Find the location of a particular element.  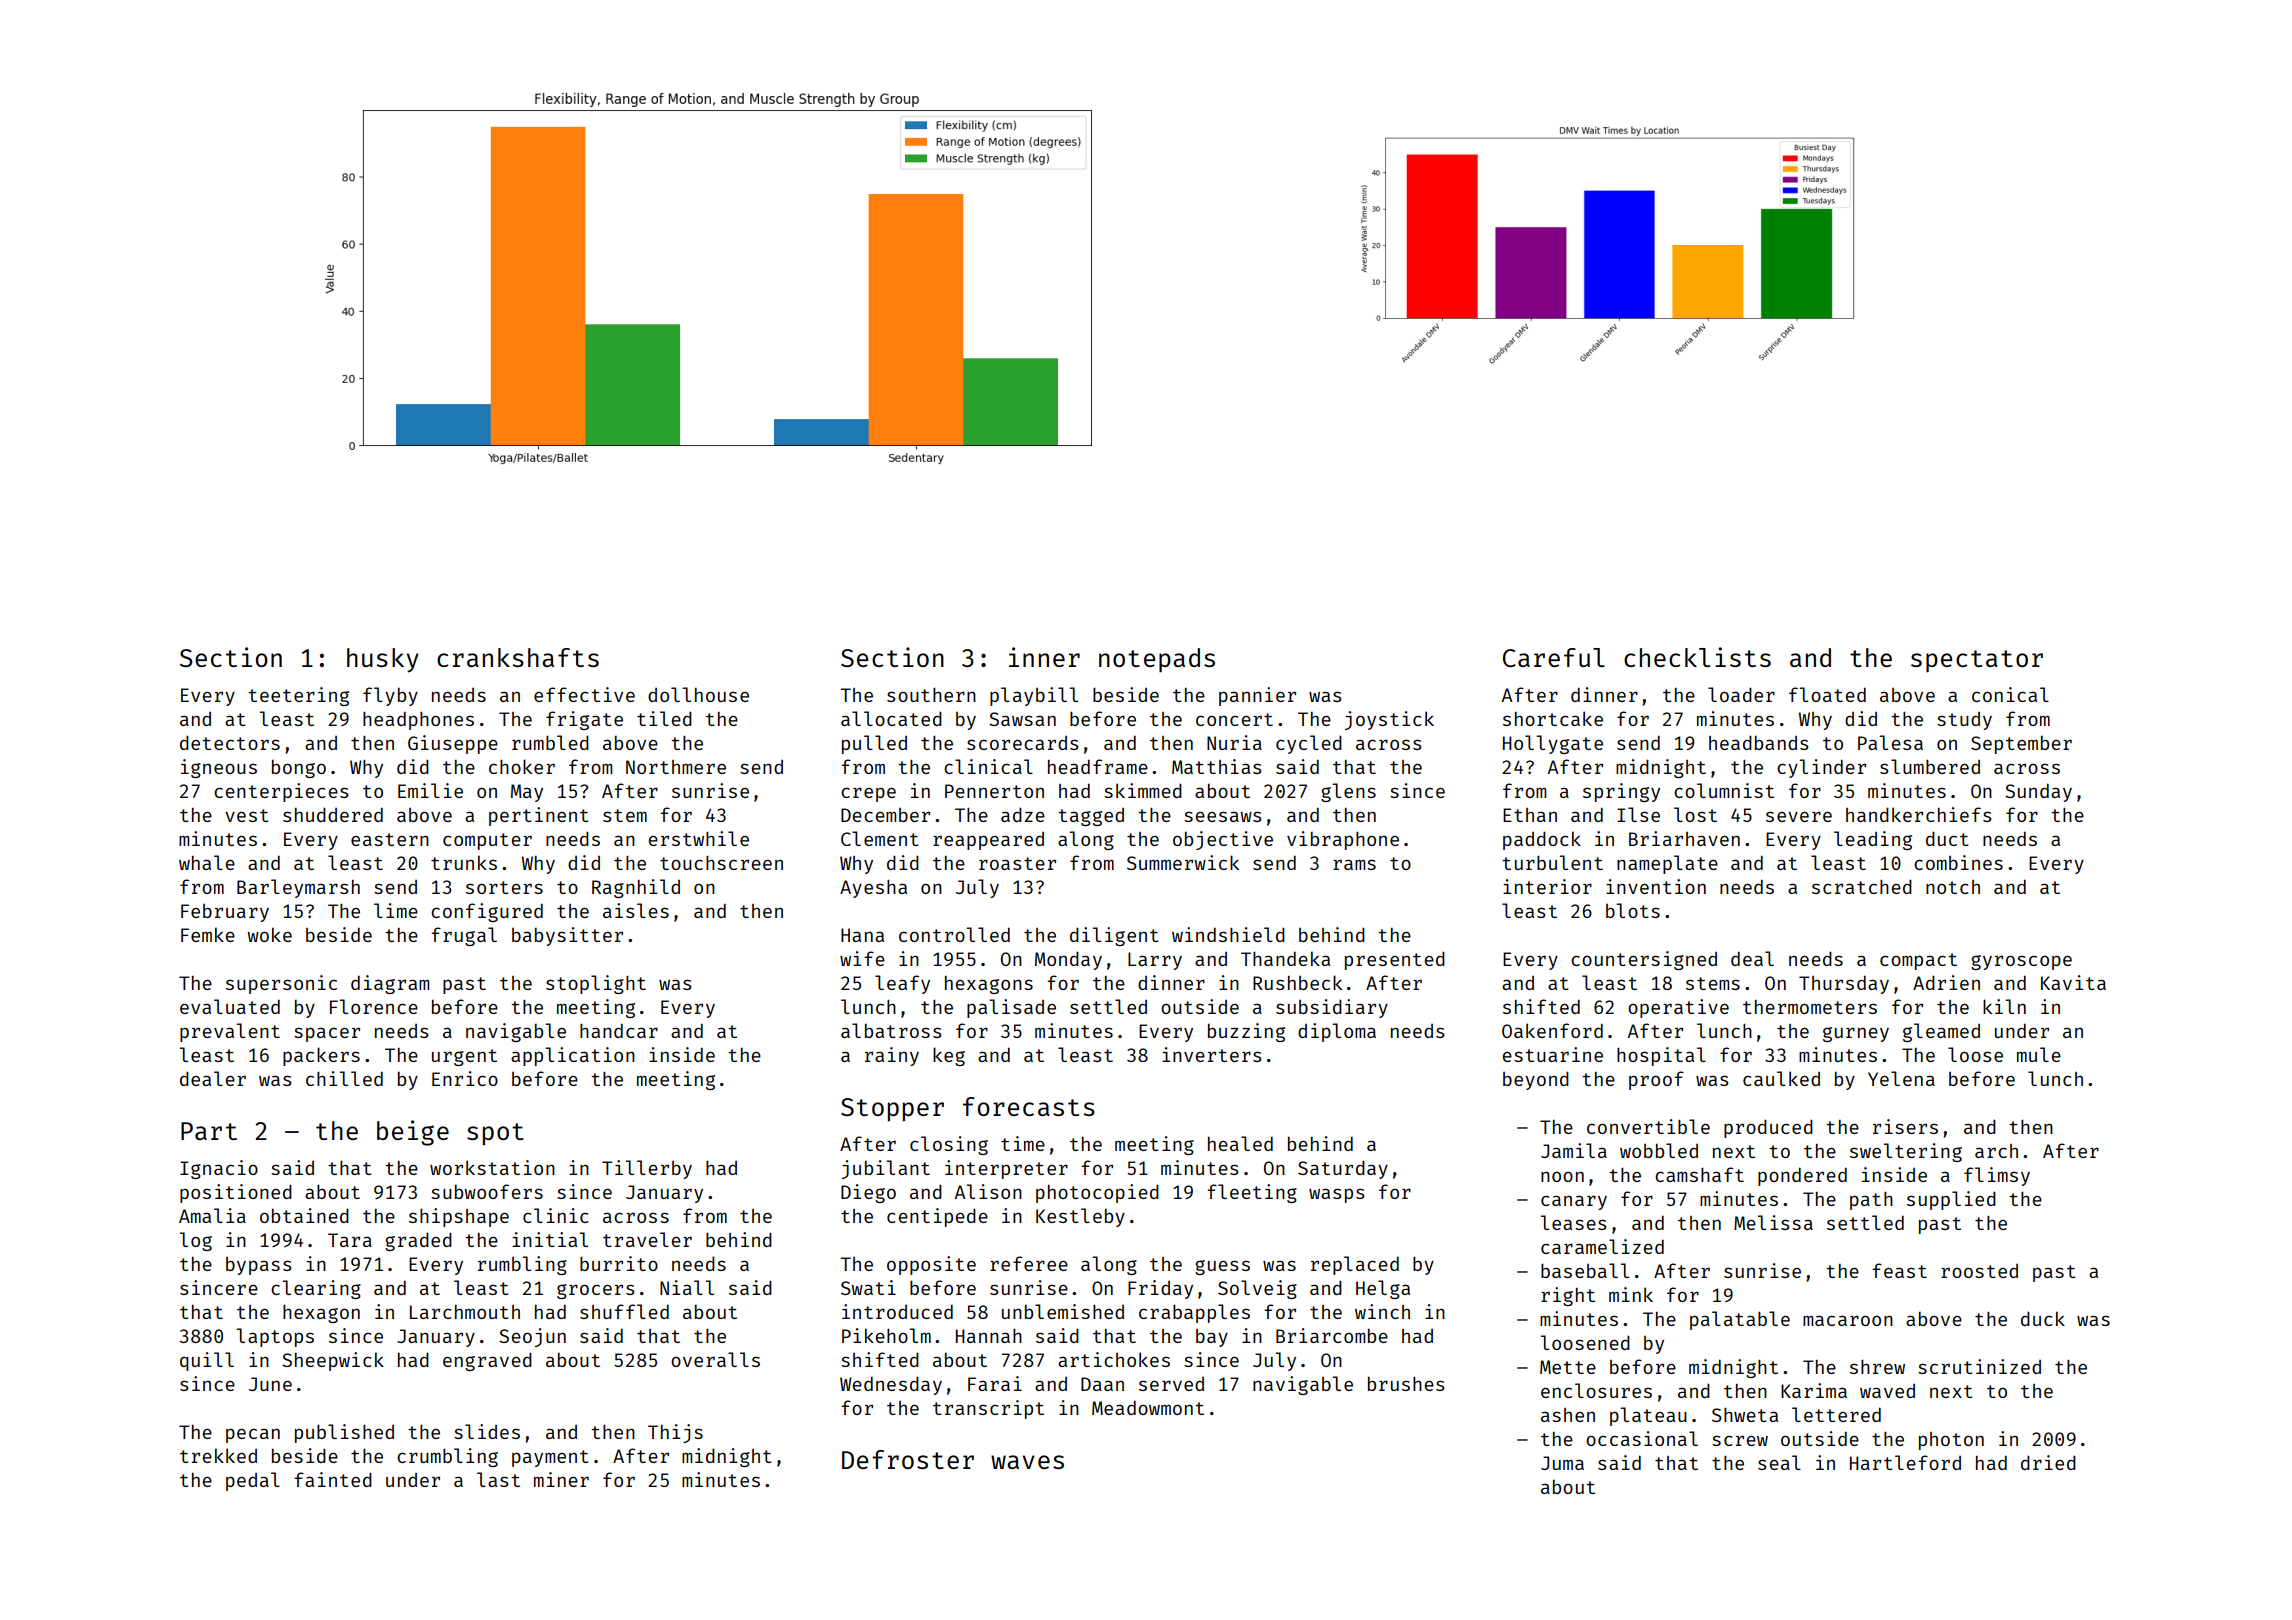

supersonic is located at coordinates (281, 984).
